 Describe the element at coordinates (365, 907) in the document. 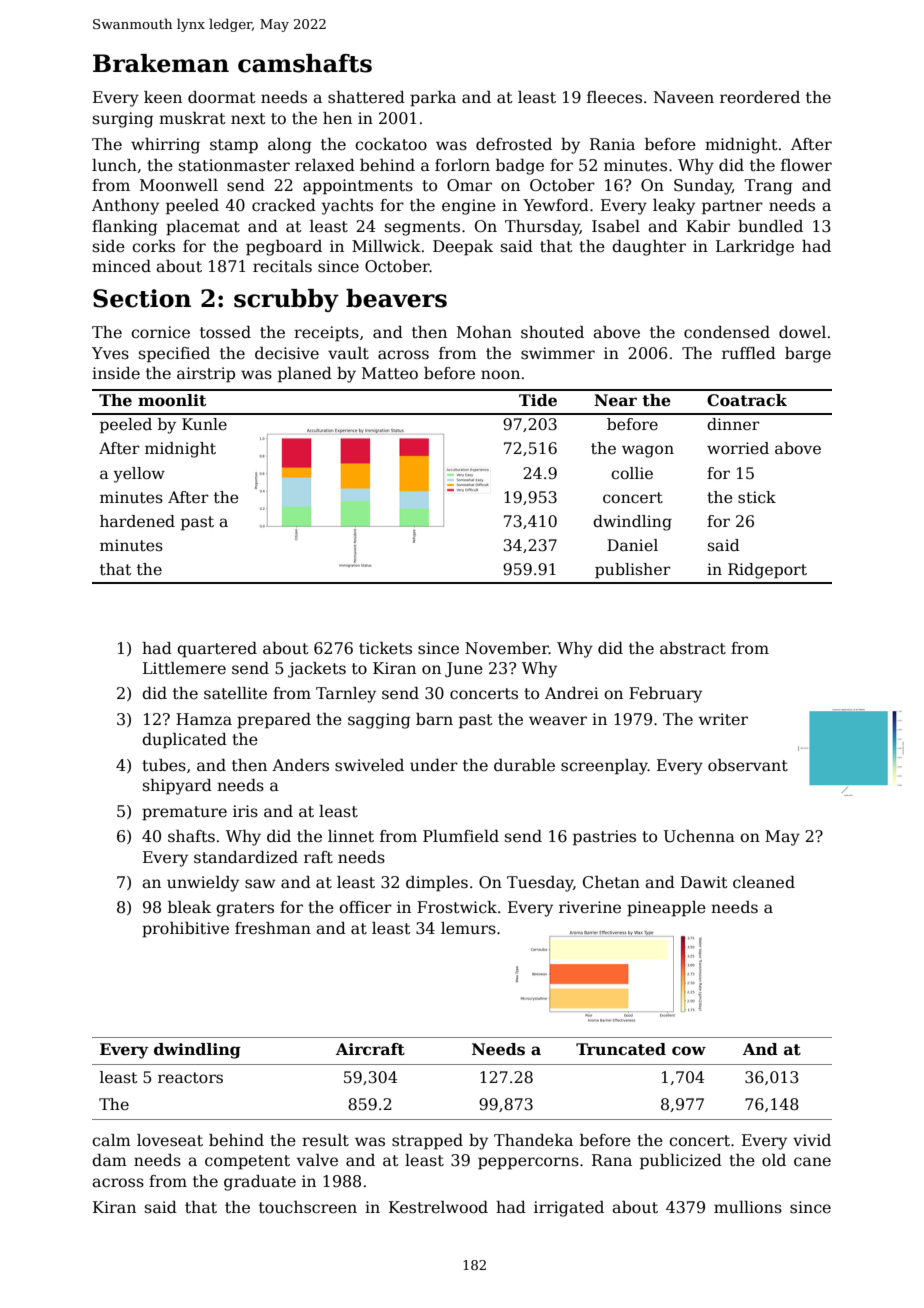

I see `officer` at that location.
